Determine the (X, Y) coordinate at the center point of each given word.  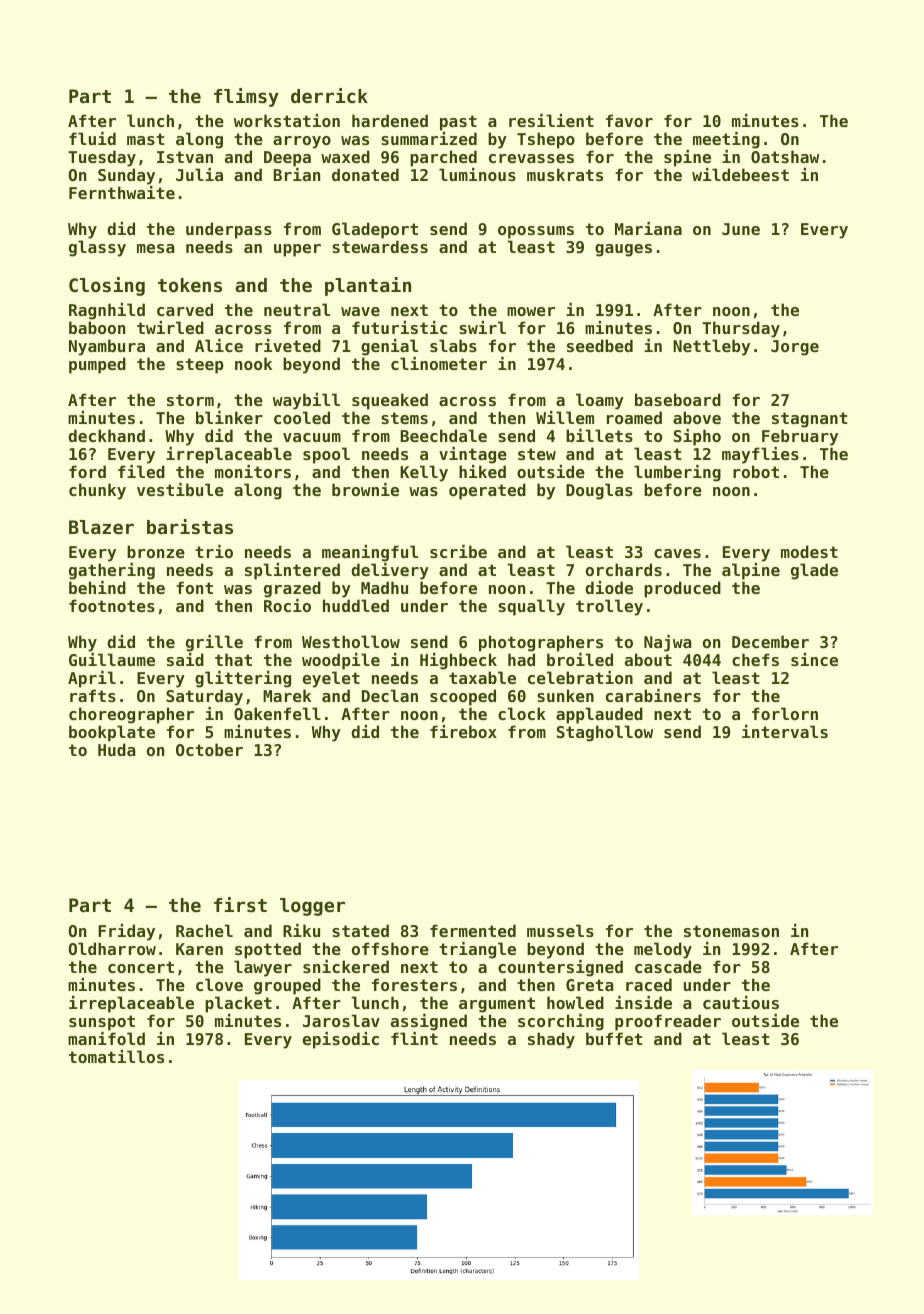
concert (141, 967)
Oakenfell (277, 713)
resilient (551, 120)
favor (629, 120)
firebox (463, 731)
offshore (390, 948)
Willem (565, 417)
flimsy (246, 97)
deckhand (106, 435)
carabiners (653, 695)
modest (809, 551)
